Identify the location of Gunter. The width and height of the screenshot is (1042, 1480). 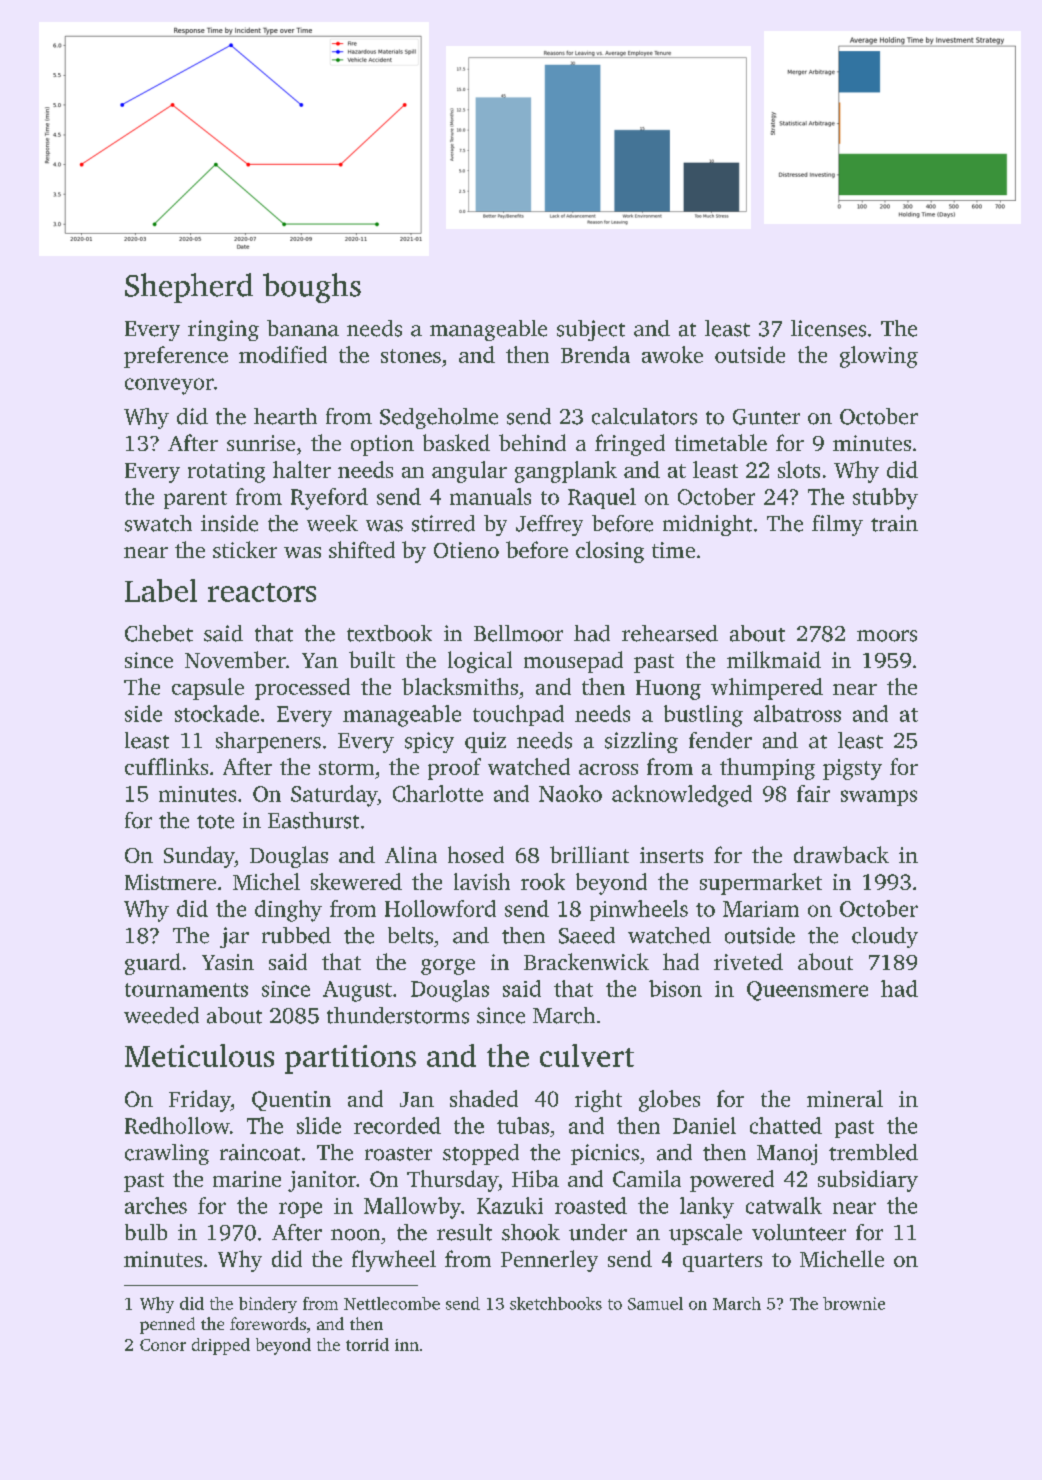
(766, 417).
